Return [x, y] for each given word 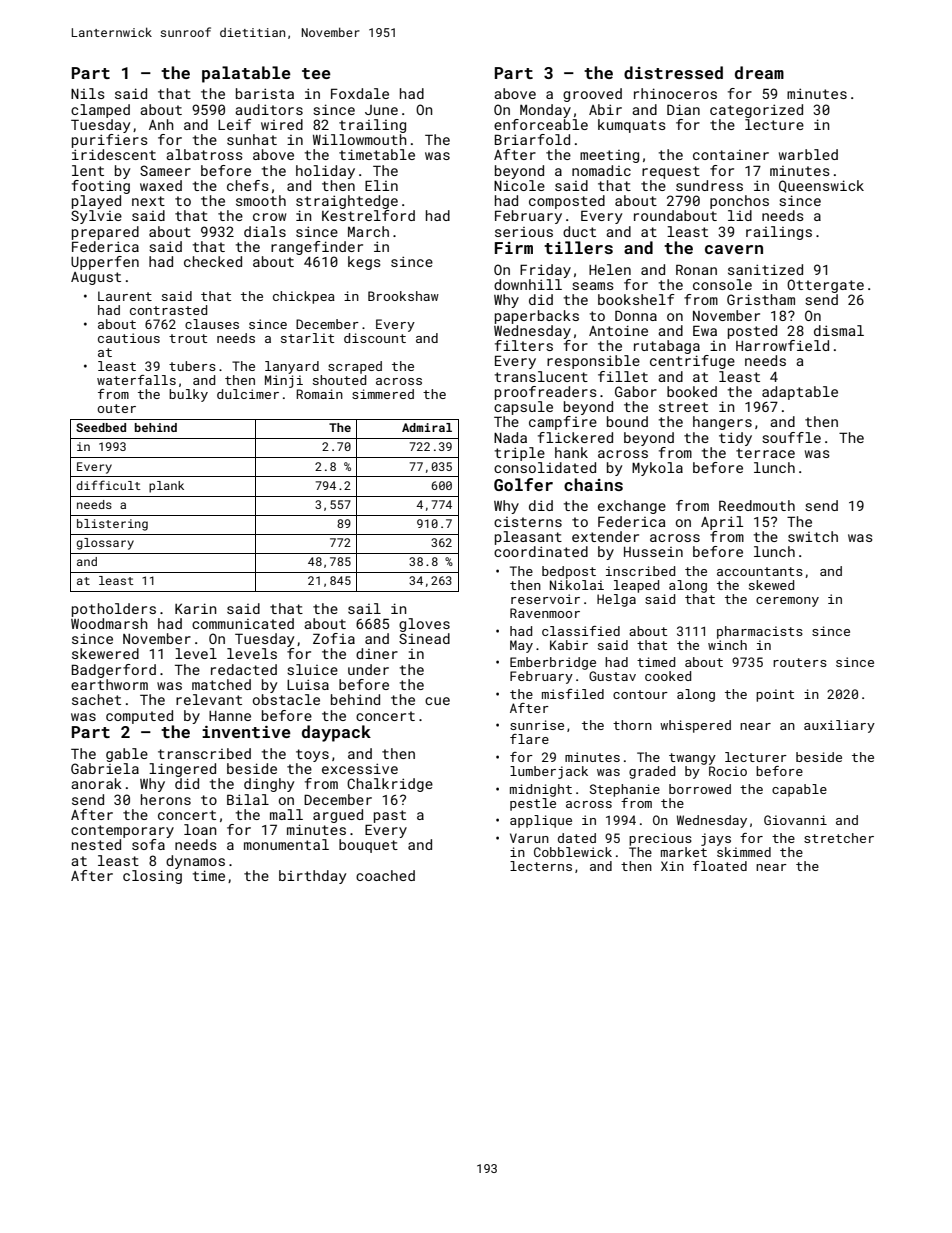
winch [727, 645]
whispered [695, 726]
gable [127, 755]
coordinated [541, 551]
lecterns [541, 866]
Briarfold [532, 139]
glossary [105, 544]
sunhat [252, 139]
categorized [756, 111]
